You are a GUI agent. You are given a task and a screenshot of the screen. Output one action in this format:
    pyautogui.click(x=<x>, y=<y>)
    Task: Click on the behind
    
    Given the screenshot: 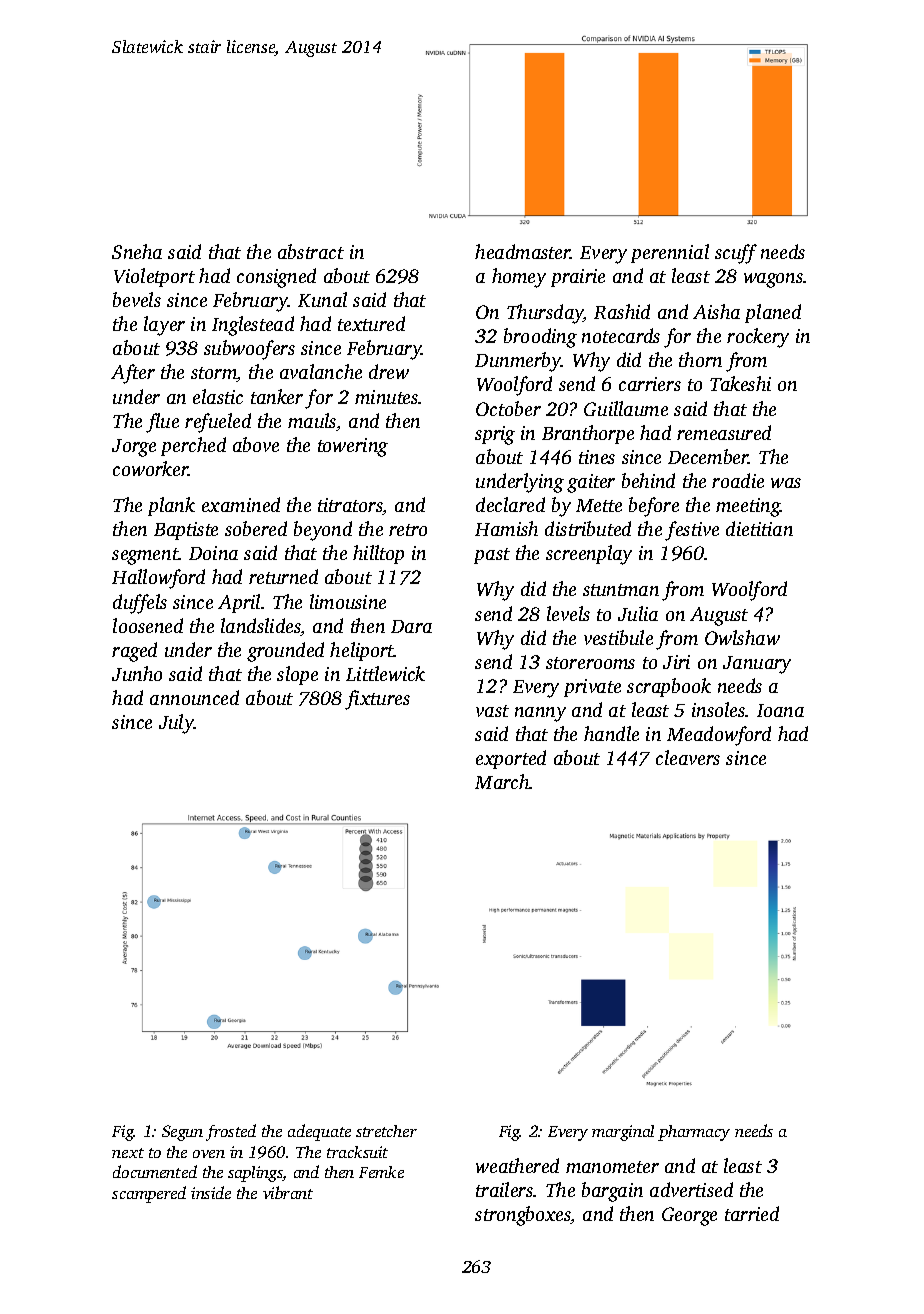 What is the action you would take?
    pyautogui.click(x=648, y=480)
